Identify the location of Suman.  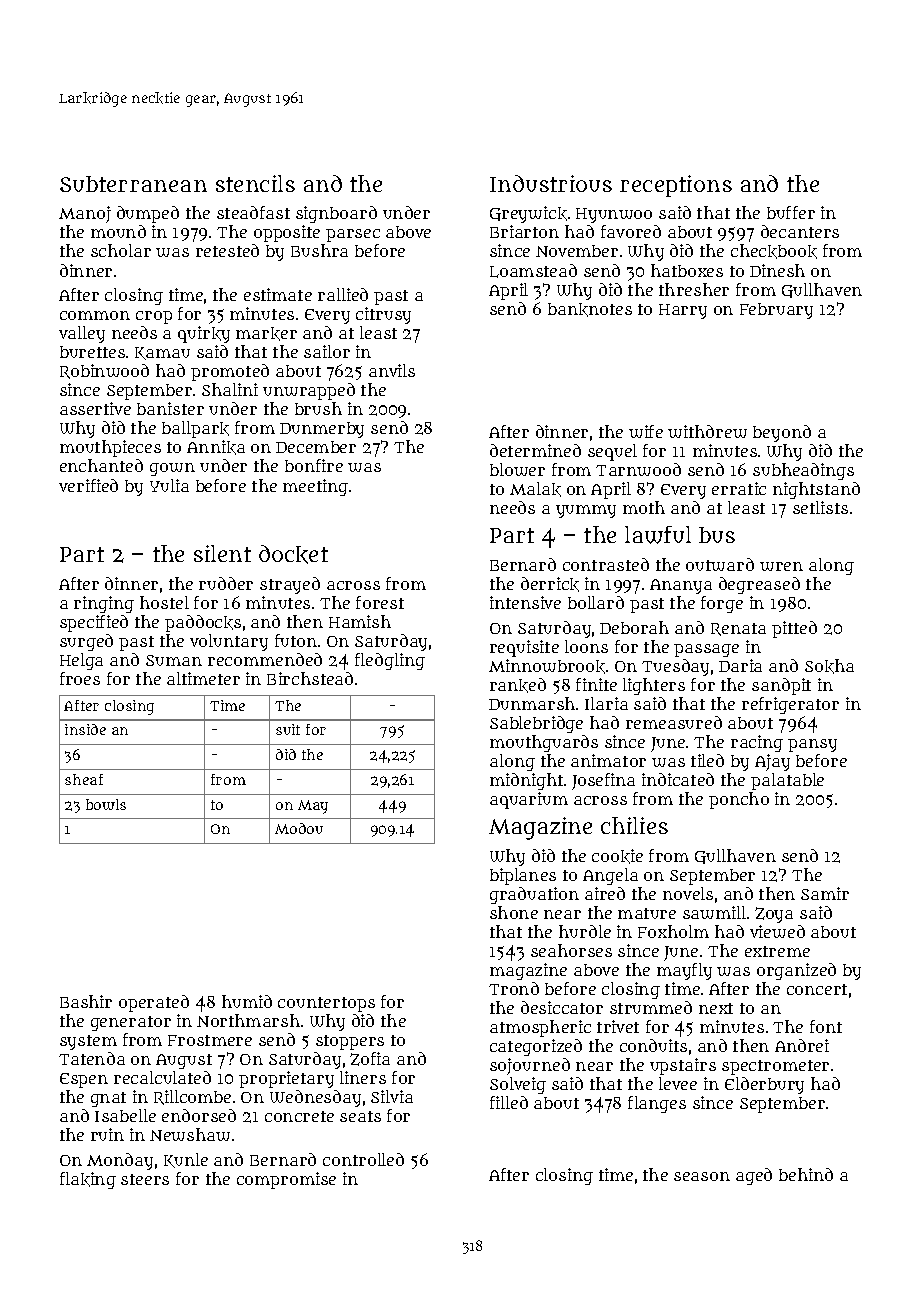
(174, 660).
